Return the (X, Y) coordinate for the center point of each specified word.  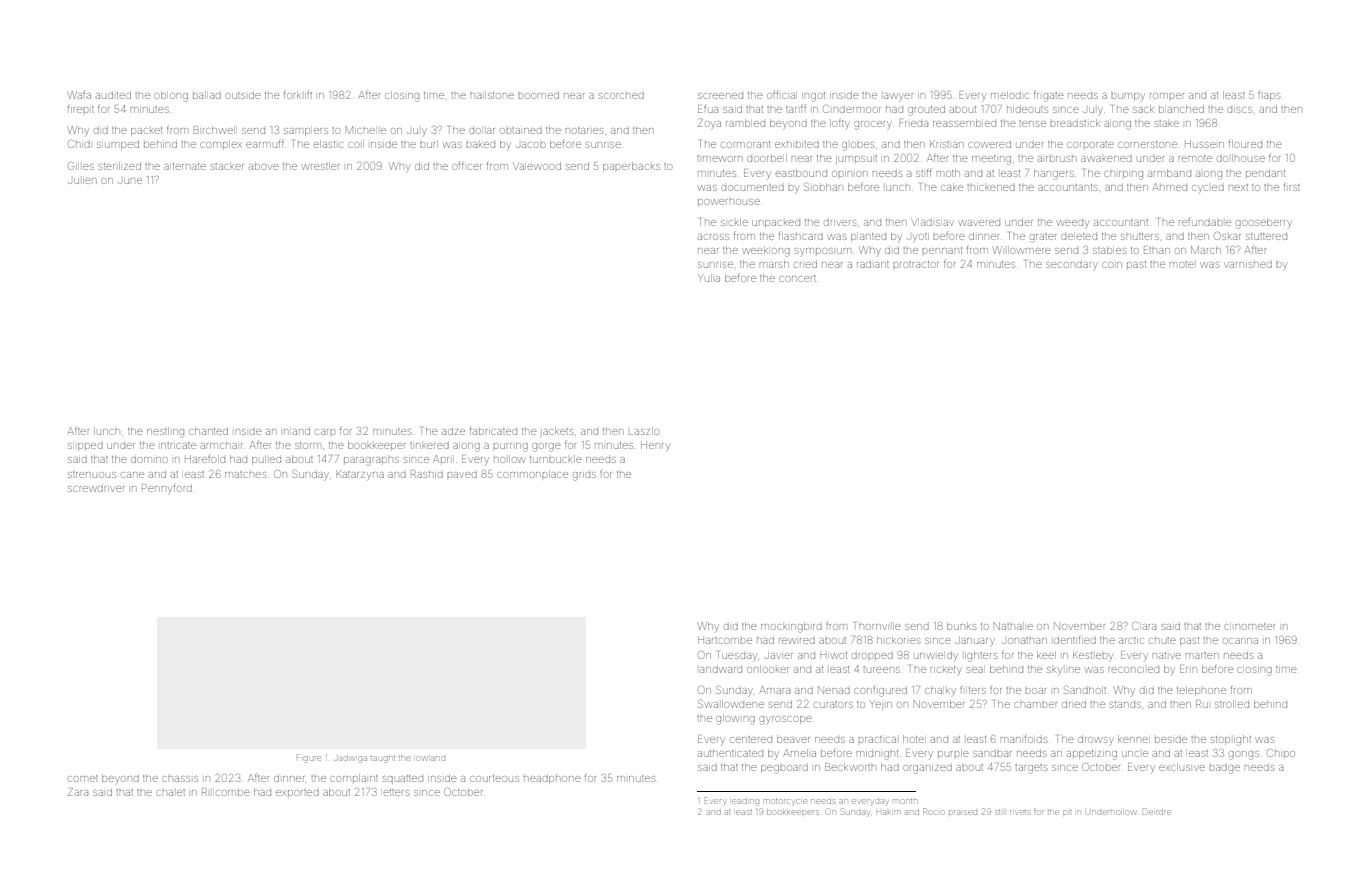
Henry (655, 447)
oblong (171, 96)
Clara (1144, 626)
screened (720, 96)
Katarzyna (360, 475)
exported (297, 792)
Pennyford (167, 488)
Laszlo (644, 431)
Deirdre (1157, 811)
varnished (1248, 265)
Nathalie (1013, 626)
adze (453, 432)
